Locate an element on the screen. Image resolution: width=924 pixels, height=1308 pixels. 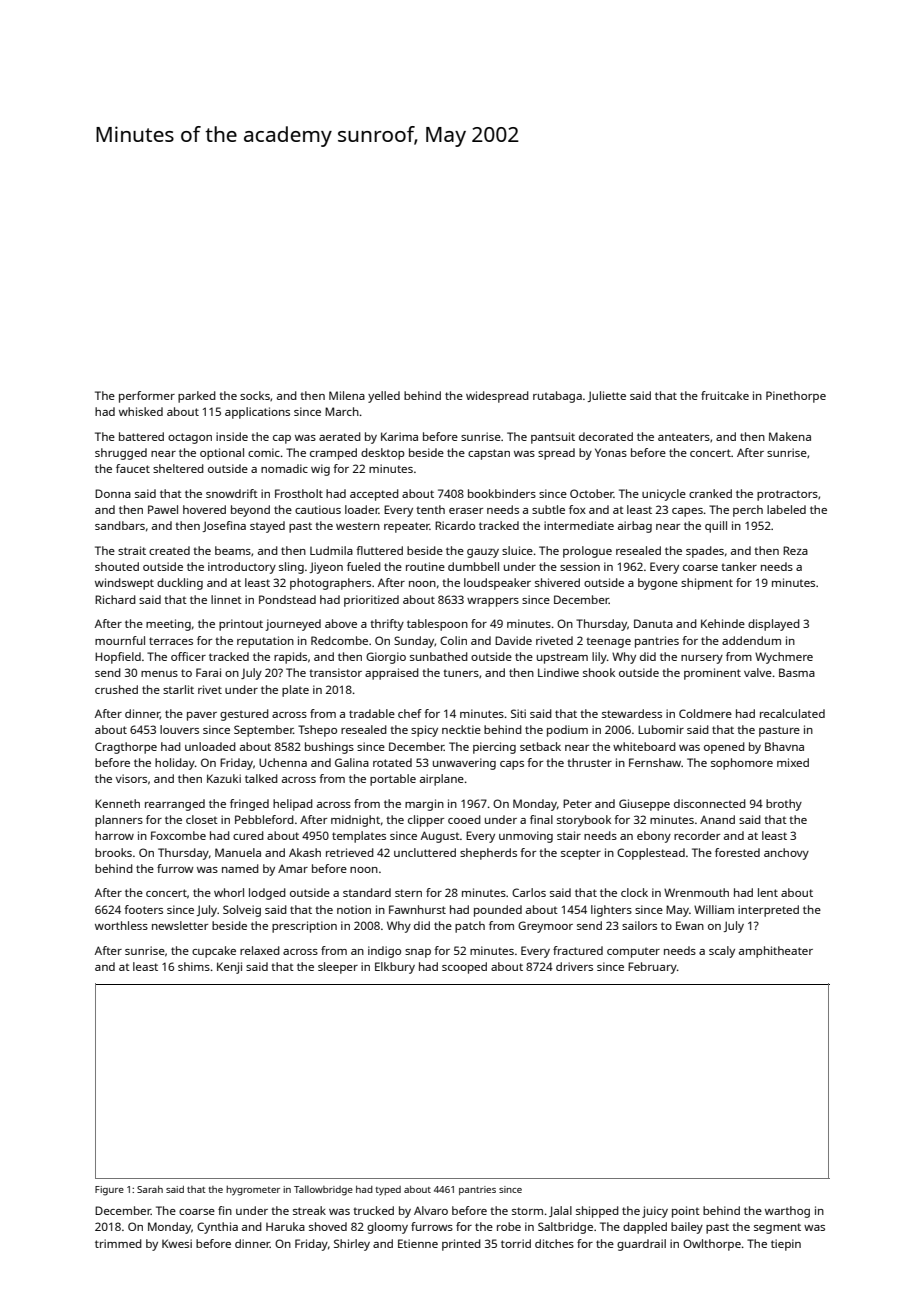
Siti is located at coordinates (518, 713).
